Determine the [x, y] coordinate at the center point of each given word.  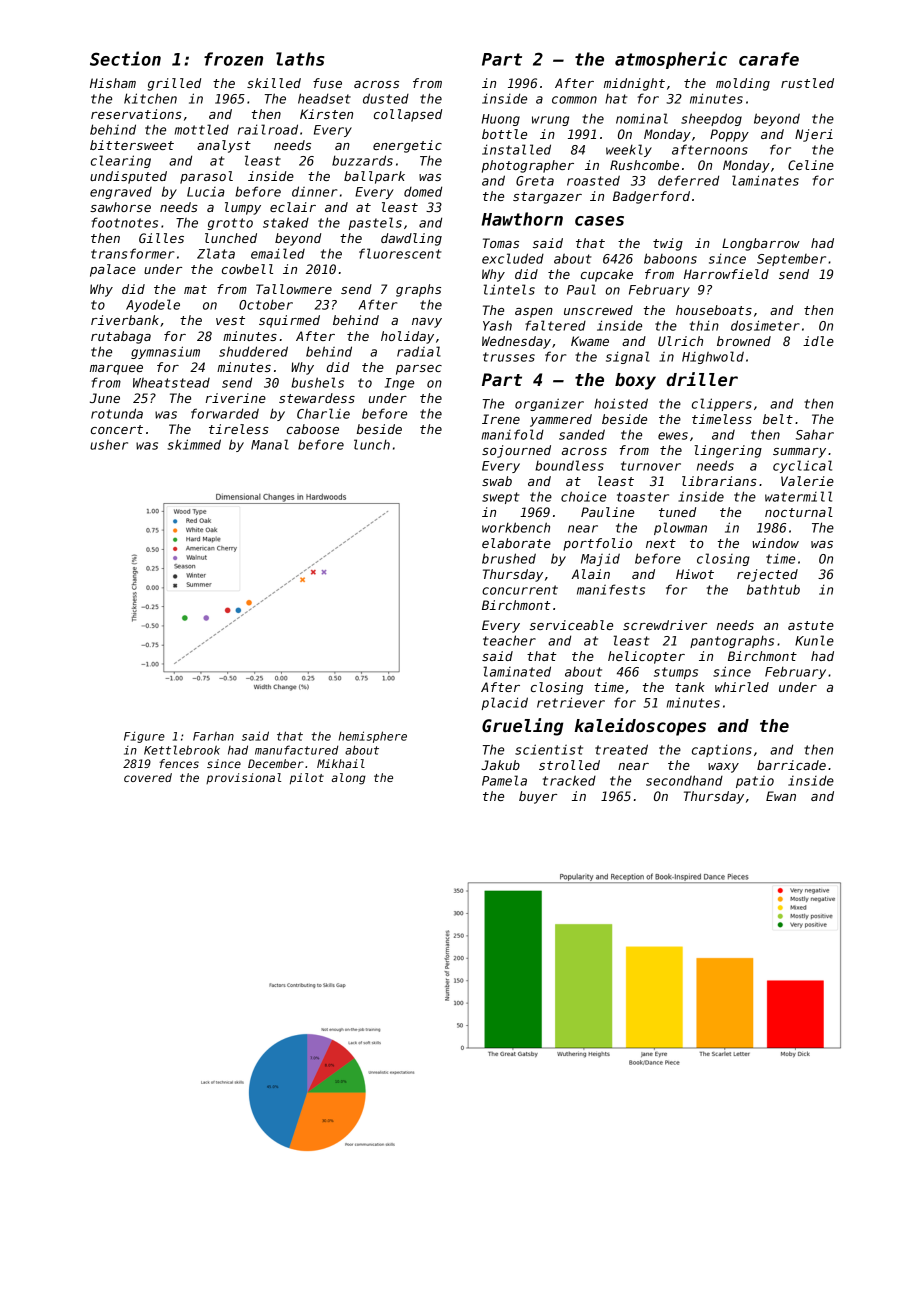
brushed [509, 558]
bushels [317, 382]
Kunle [814, 640]
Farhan [213, 736]
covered [148, 777]
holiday [407, 337]
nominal [642, 118]
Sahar [815, 434]
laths [300, 59]
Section [125, 58]
